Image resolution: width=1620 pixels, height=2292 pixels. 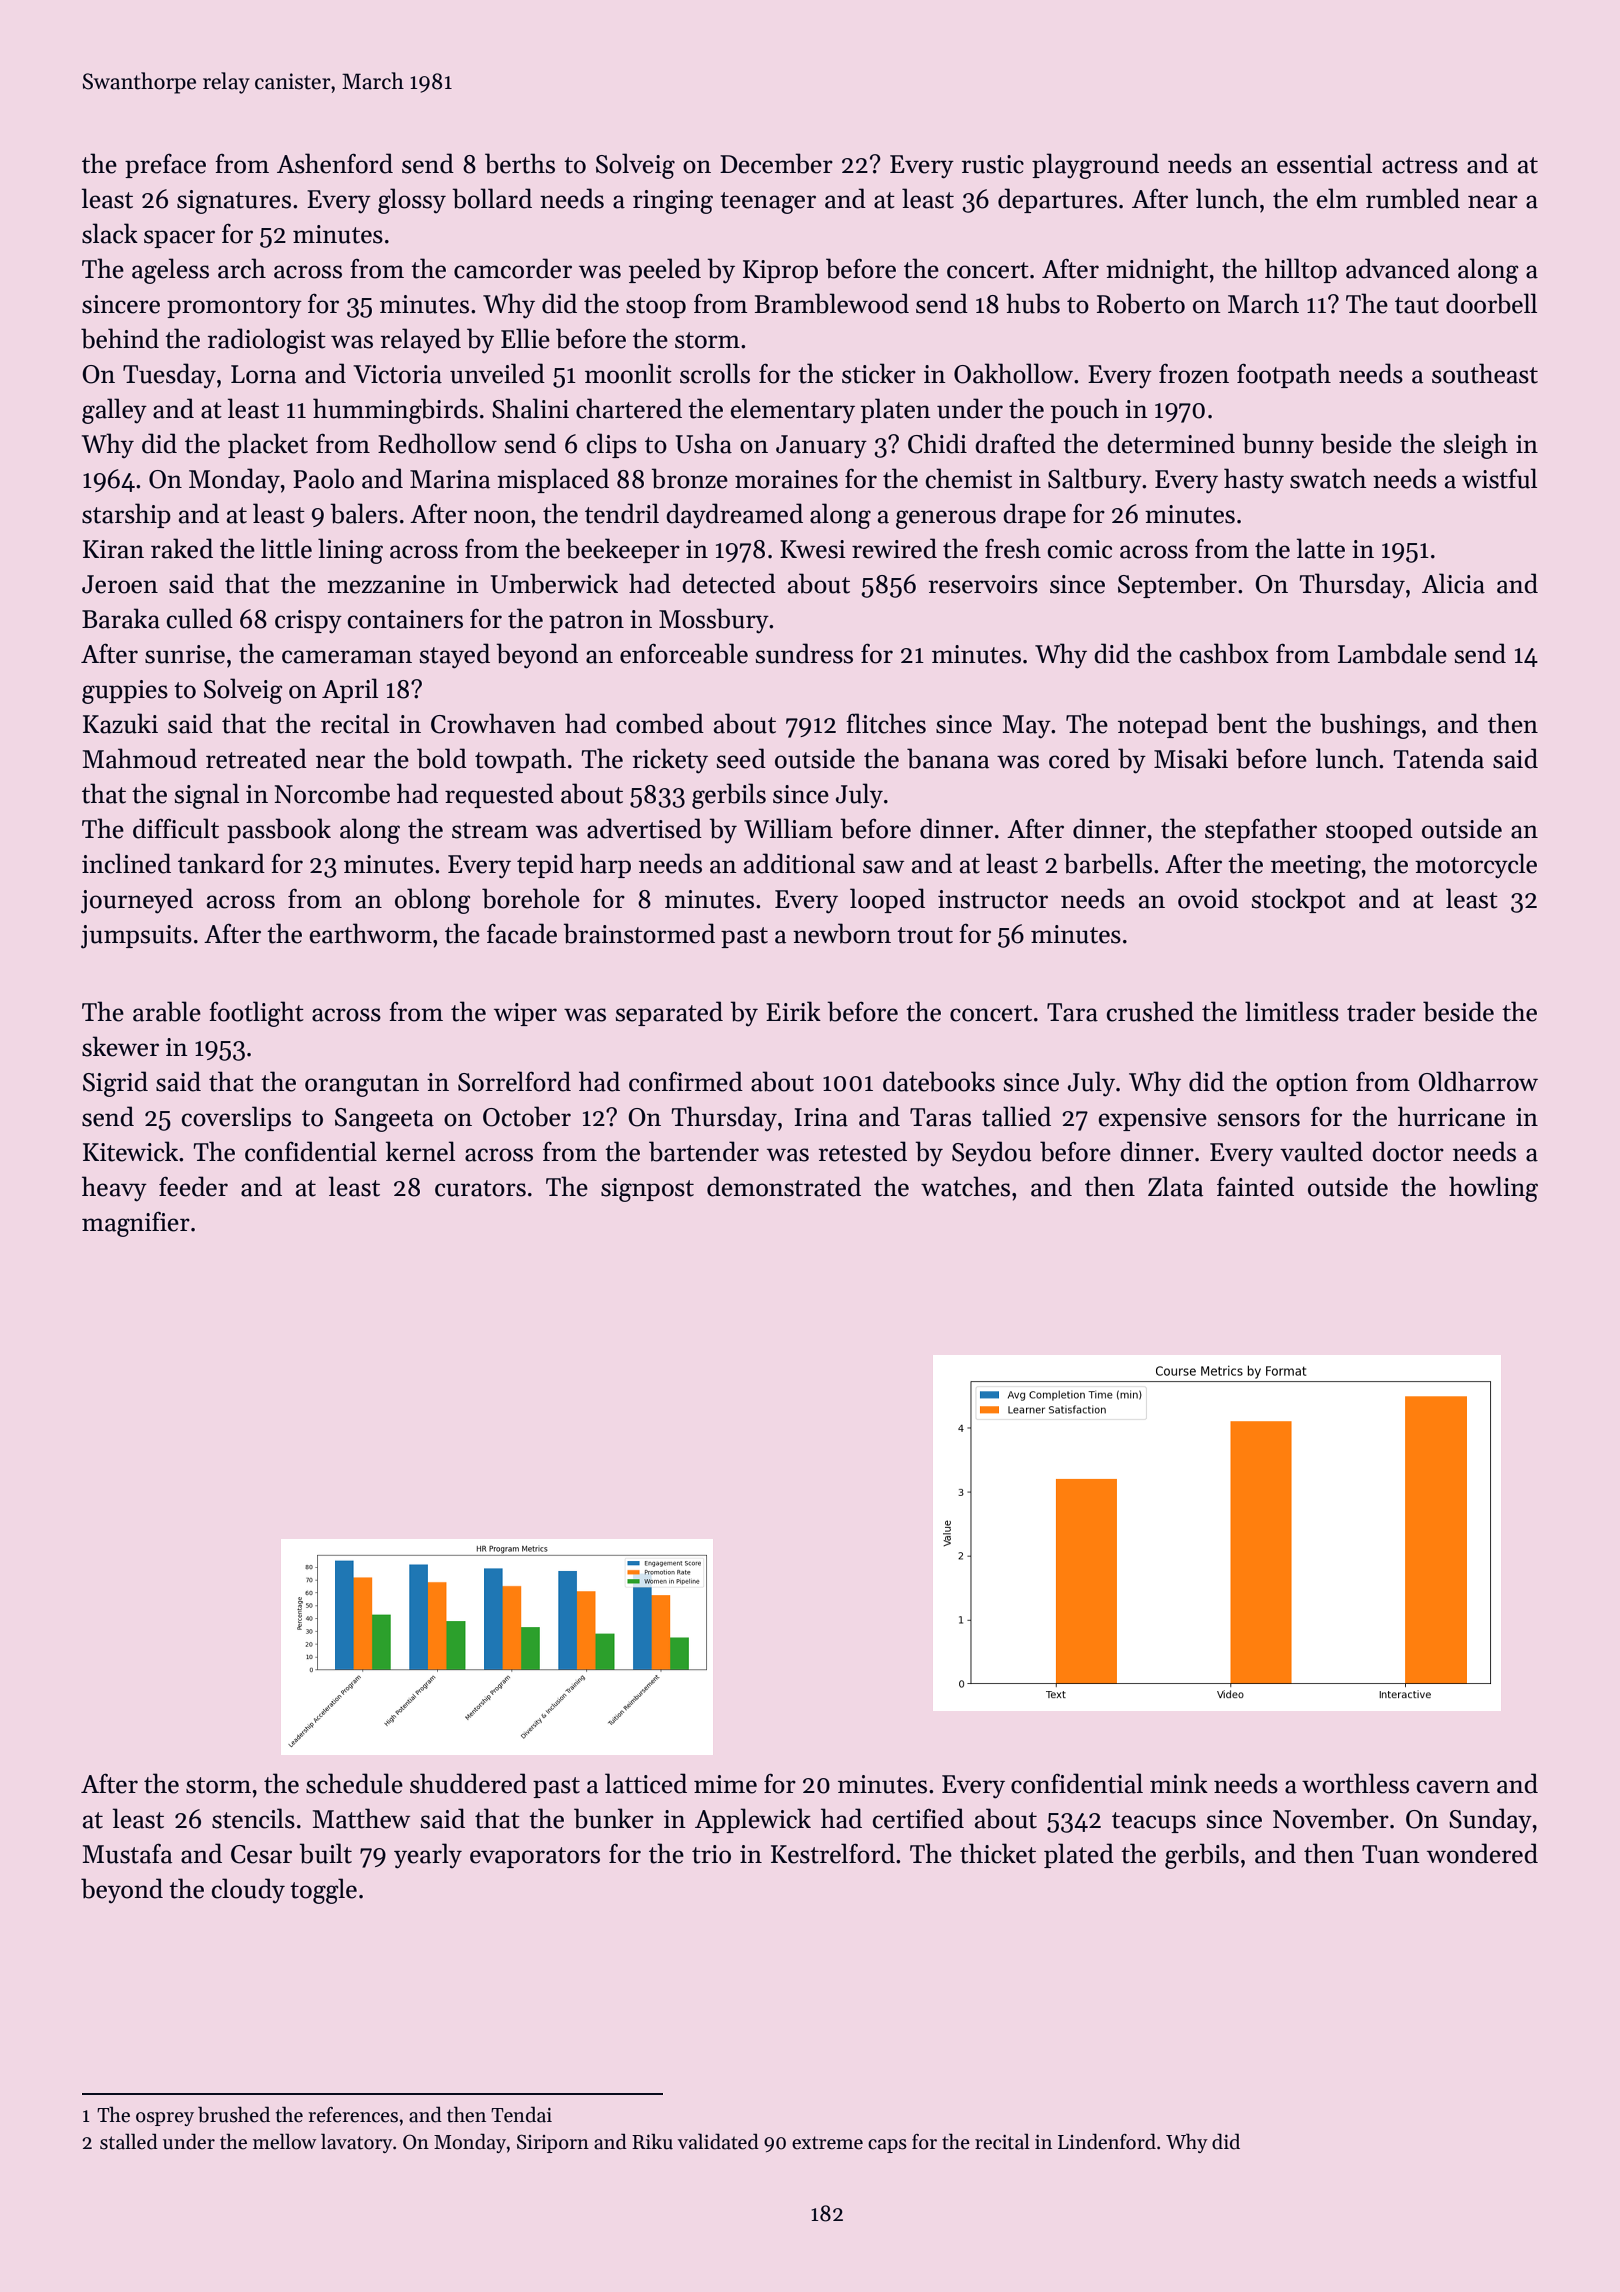 What do you see at coordinates (1392, 653) in the screenshot?
I see `Lambdale` at bounding box center [1392, 653].
